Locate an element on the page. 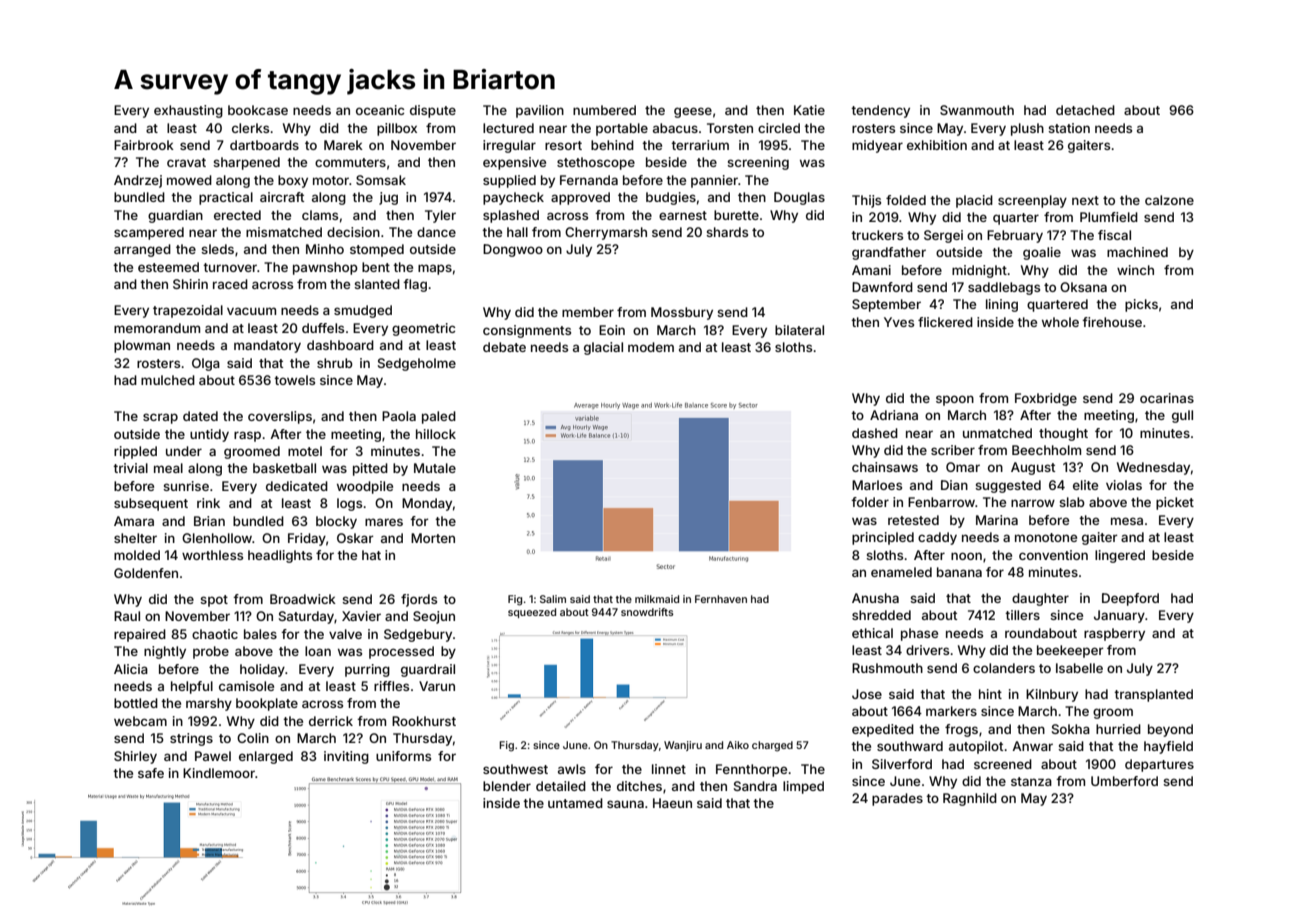  glacial is located at coordinates (603, 348).
